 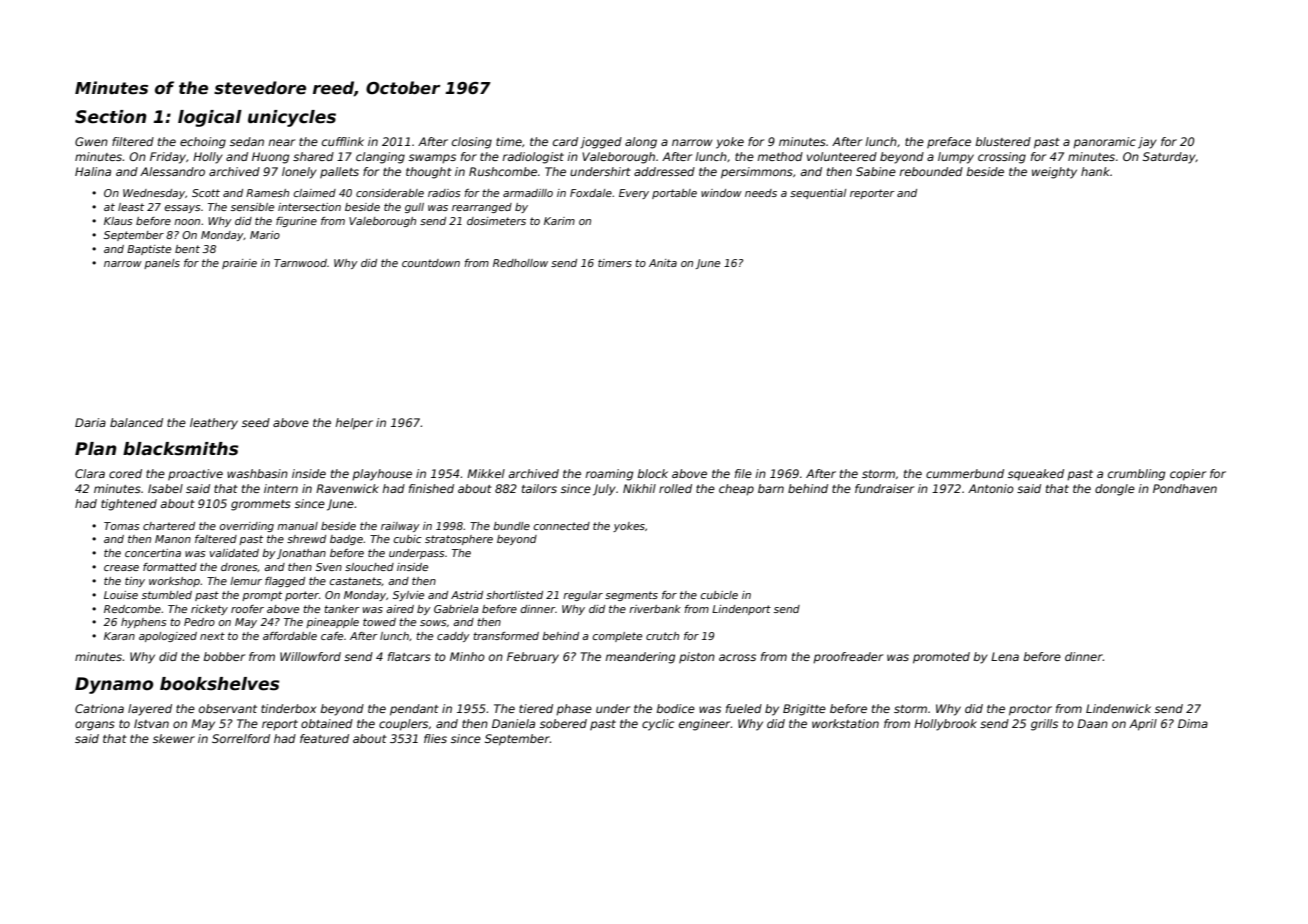 What do you see at coordinates (174, 738) in the screenshot?
I see `skewer` at bounding box center [174, 738].
